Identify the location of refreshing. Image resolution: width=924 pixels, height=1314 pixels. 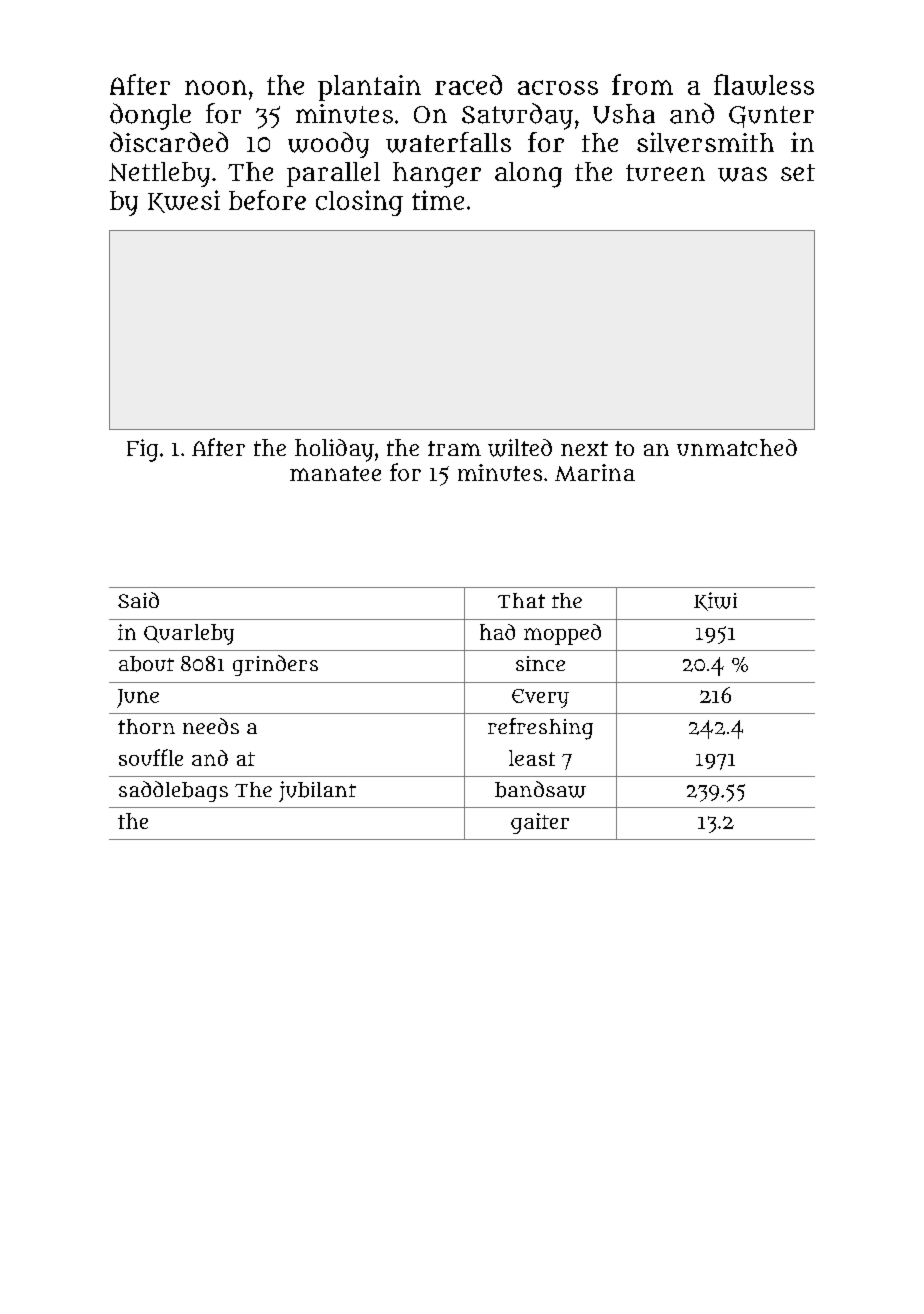
(540, 729).
